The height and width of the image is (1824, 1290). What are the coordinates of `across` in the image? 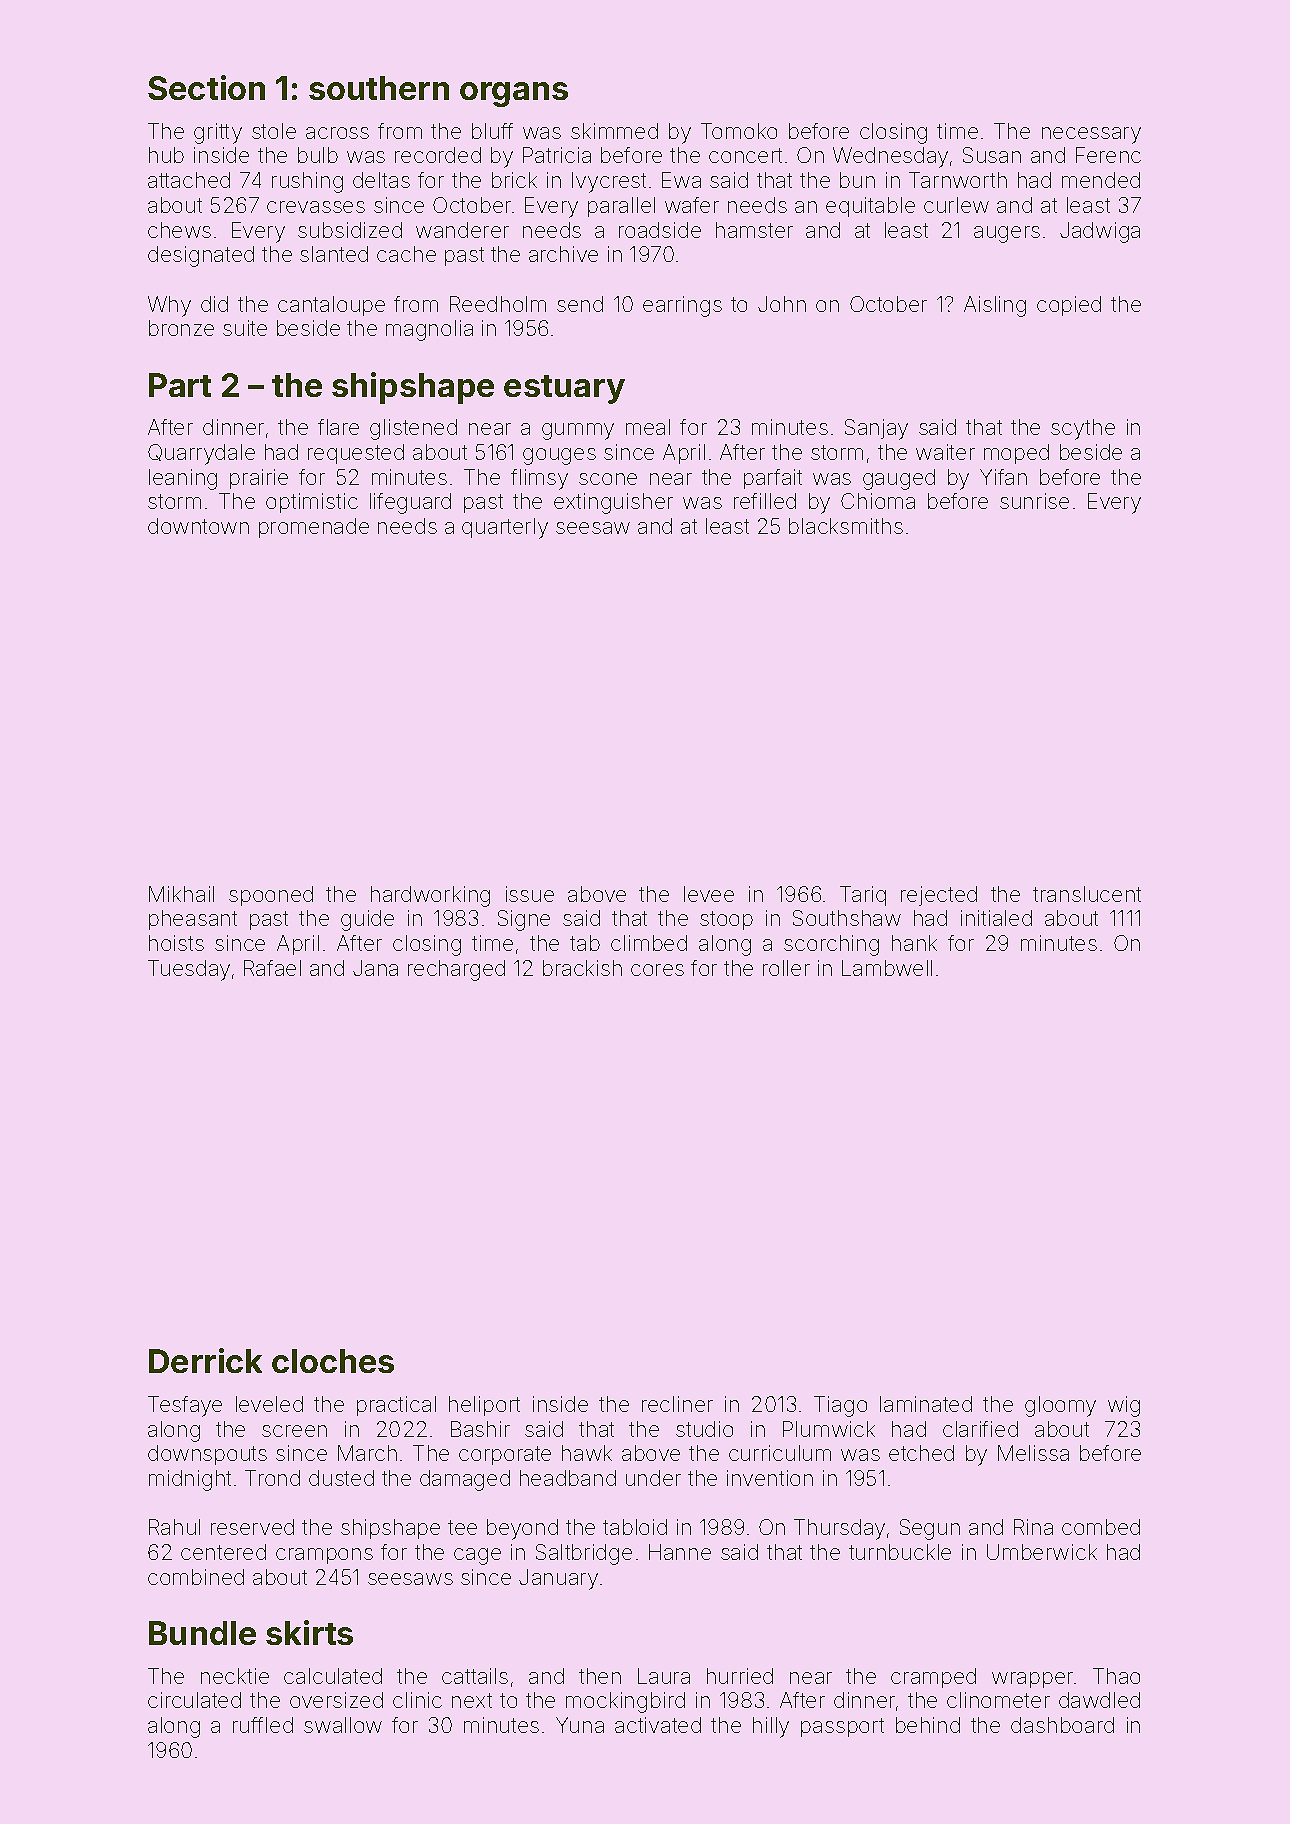 It's located at (337, 133).
